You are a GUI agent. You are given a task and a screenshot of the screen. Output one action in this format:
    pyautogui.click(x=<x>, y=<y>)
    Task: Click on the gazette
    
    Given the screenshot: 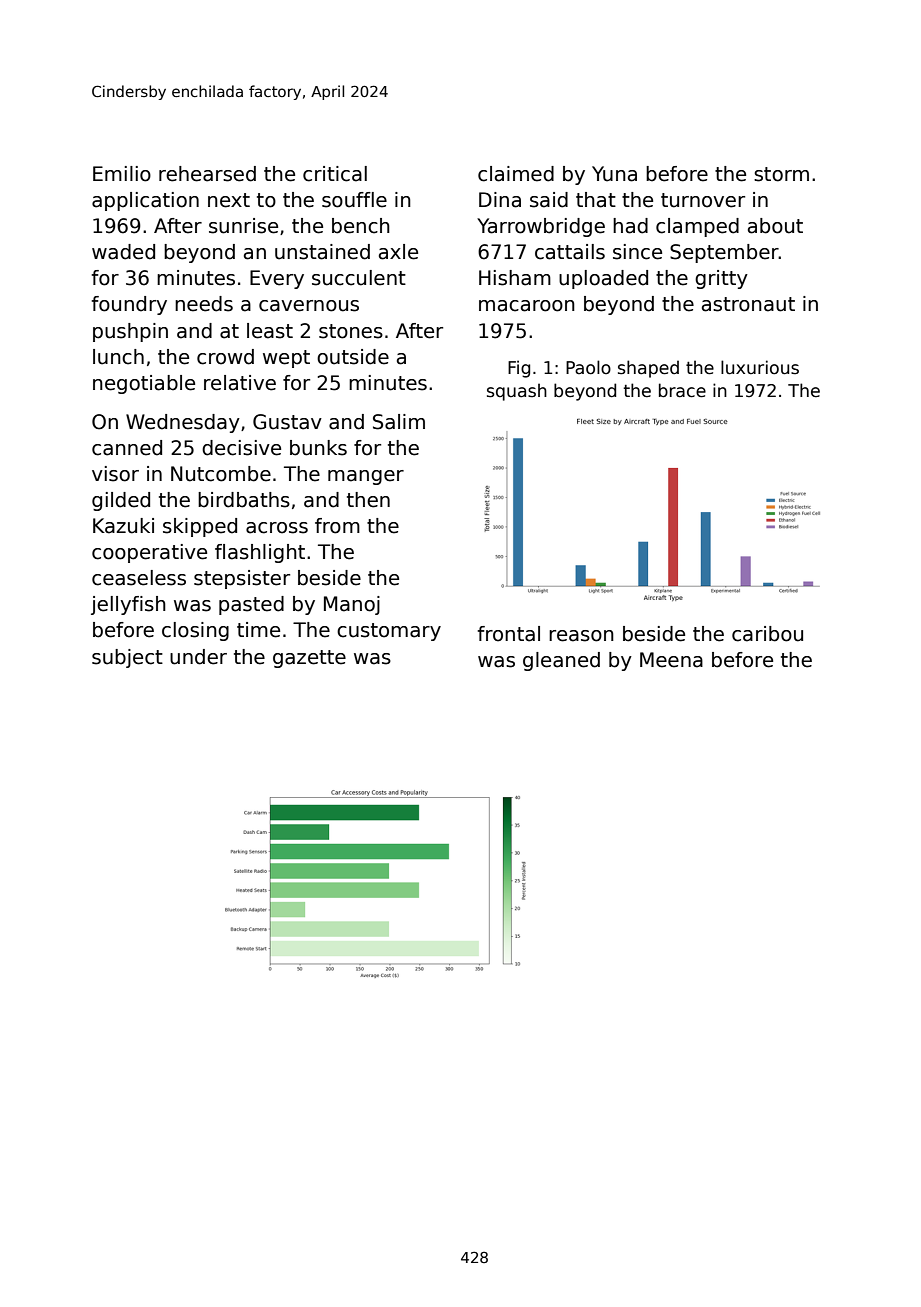 What is the action you would take?
    pyautogui.click(x=309, y=659)
